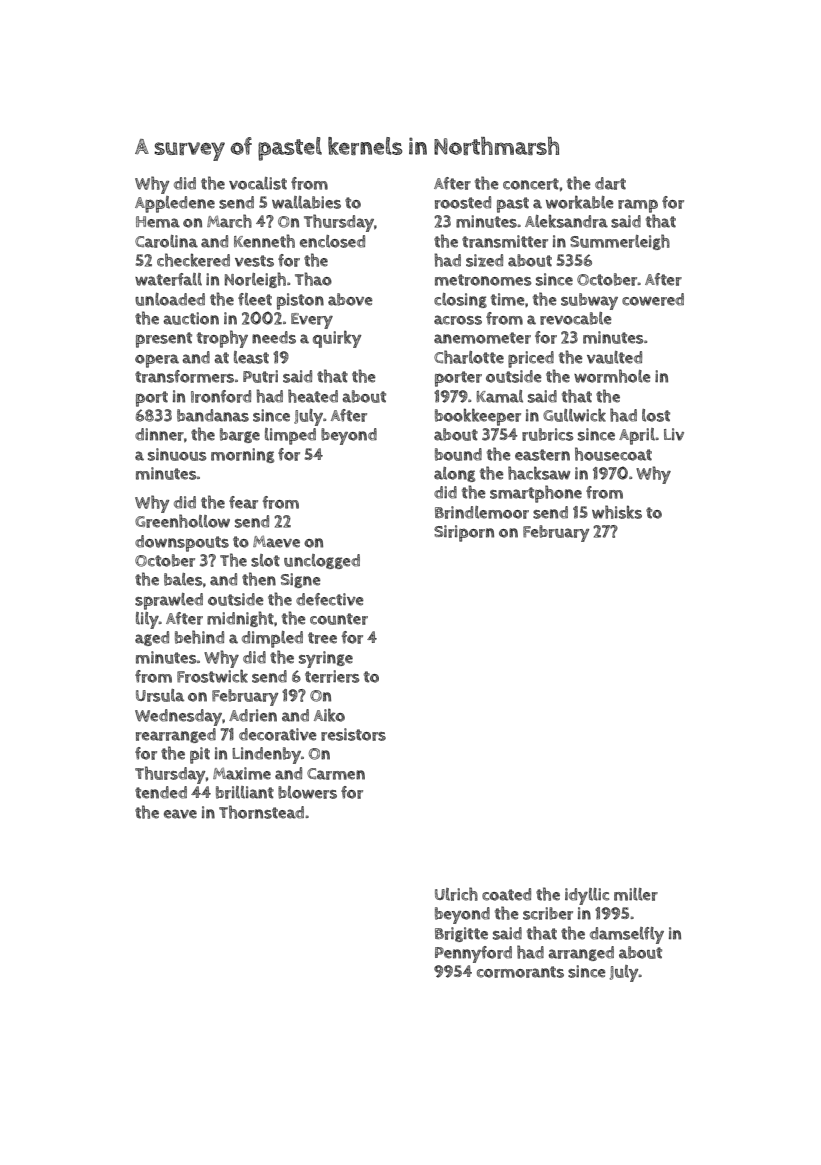  What do you see at coordinates (166, 241) in the screenshot?
I see `Carolina` at bounding box center [166, 241].
